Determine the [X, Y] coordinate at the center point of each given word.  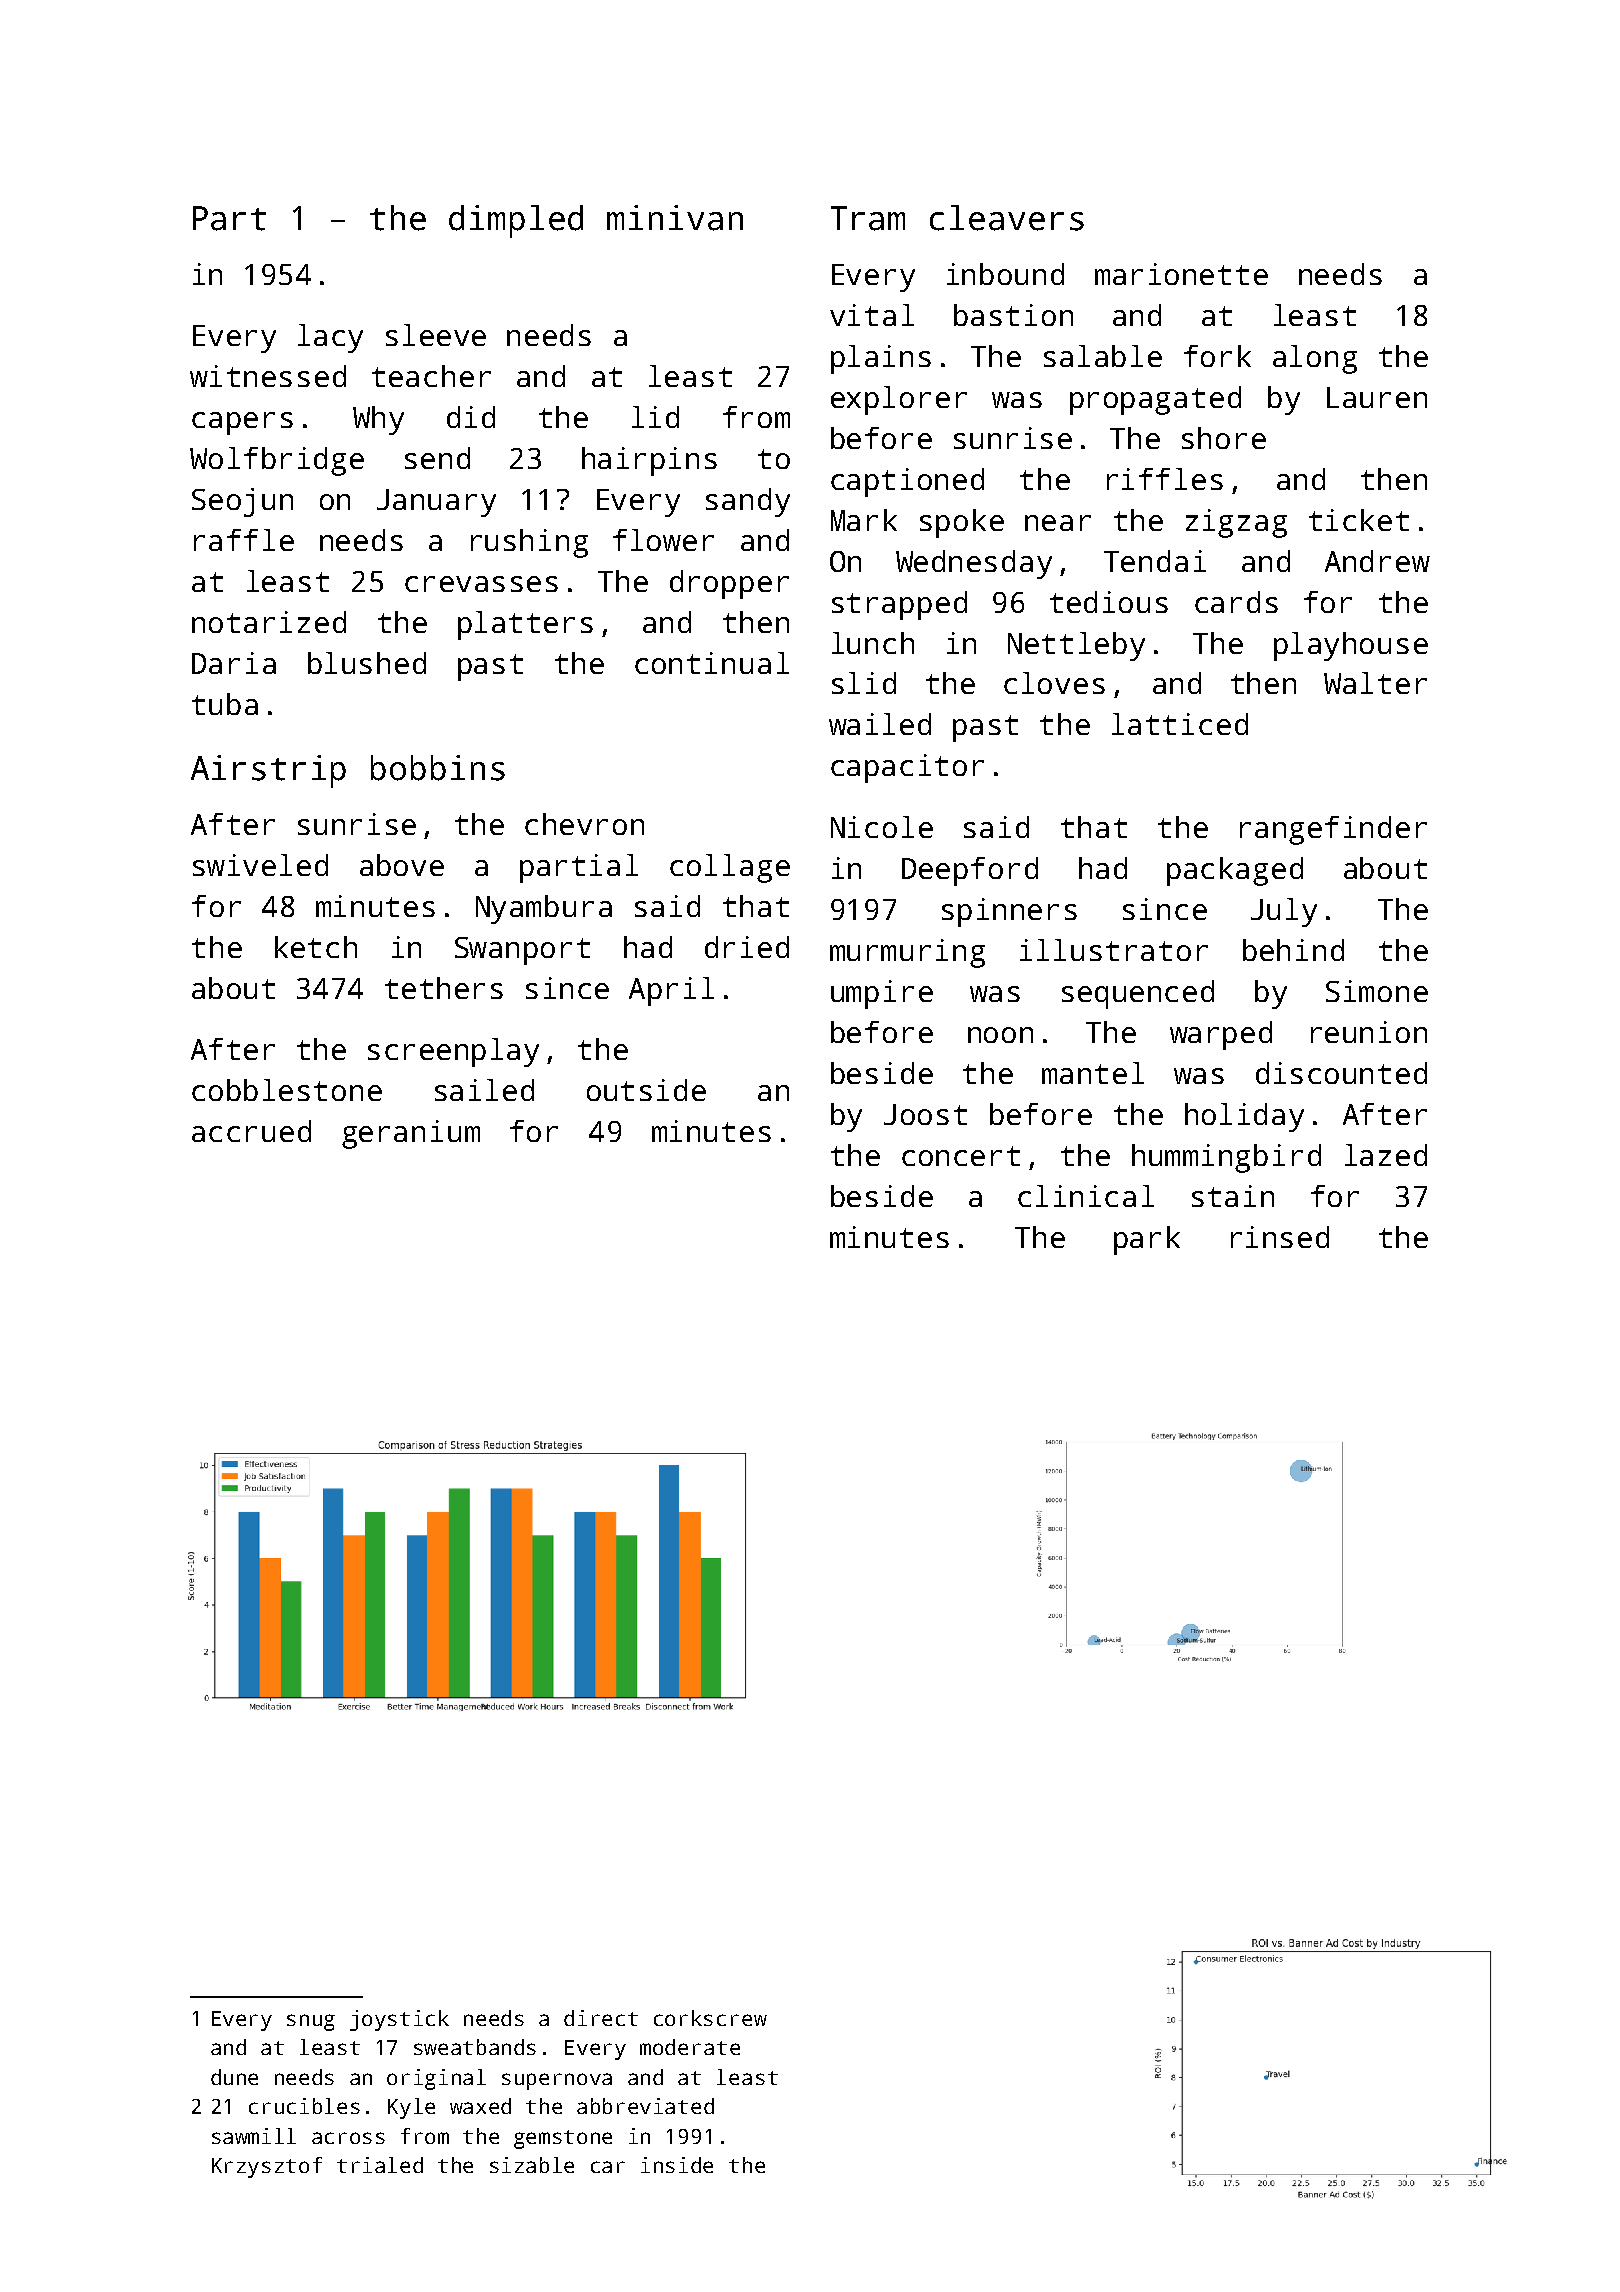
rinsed [1280, 1237]
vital [872, 315]
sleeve [436, 335]
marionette [1181, 274]
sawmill [254, 2136]
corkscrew [710, 2018]
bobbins [438, 768]
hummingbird [1226, 1158]
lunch [873, 643]
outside [646, 1090]
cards [1236, 602]
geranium [411, 1134]
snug [311, 2022]
